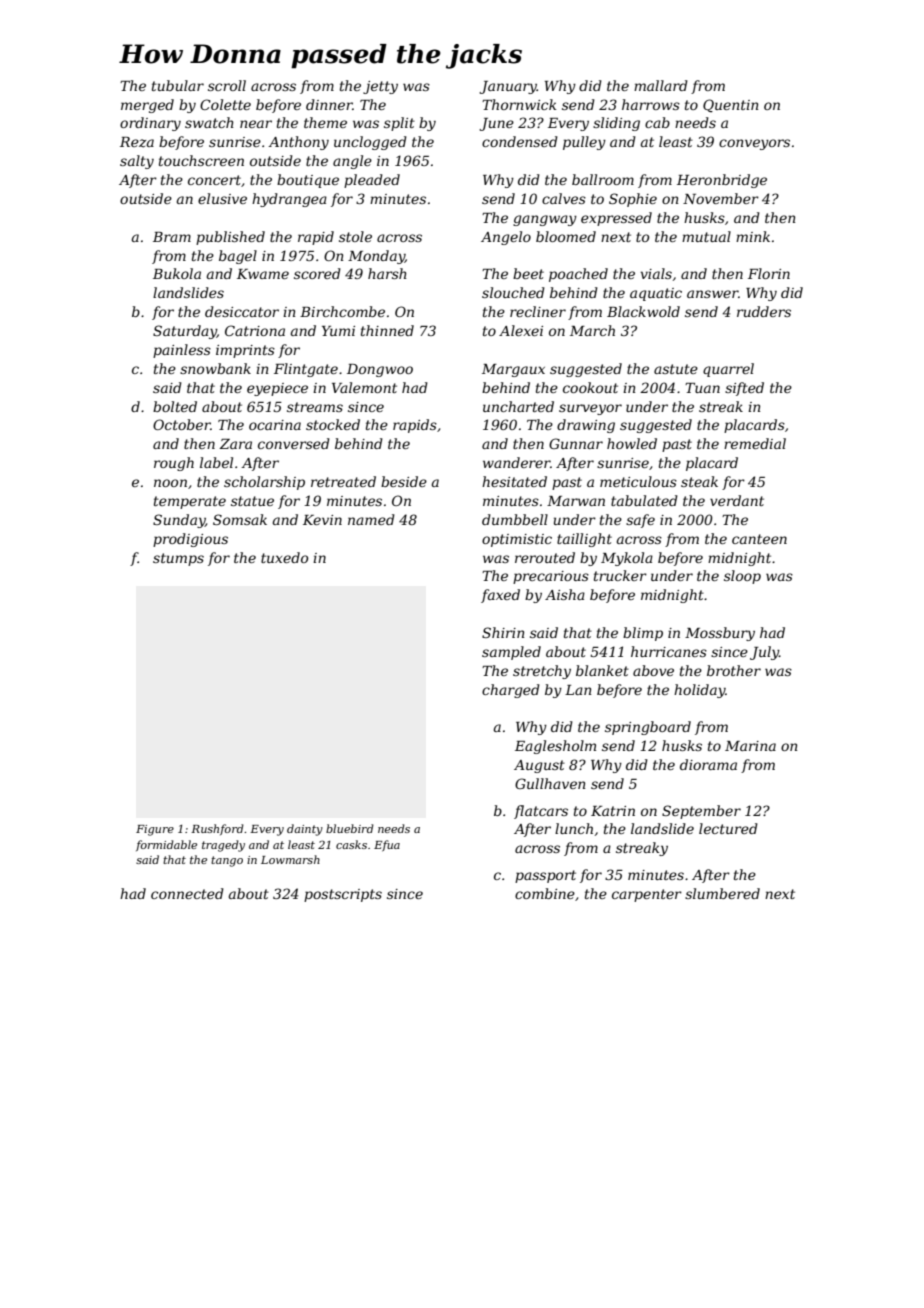 This screenshot has height=1308, width=924. What do you see at coordinates (284, 557) in the screenshot?
I see `tuxedo` at bounding box center [284, 557].
